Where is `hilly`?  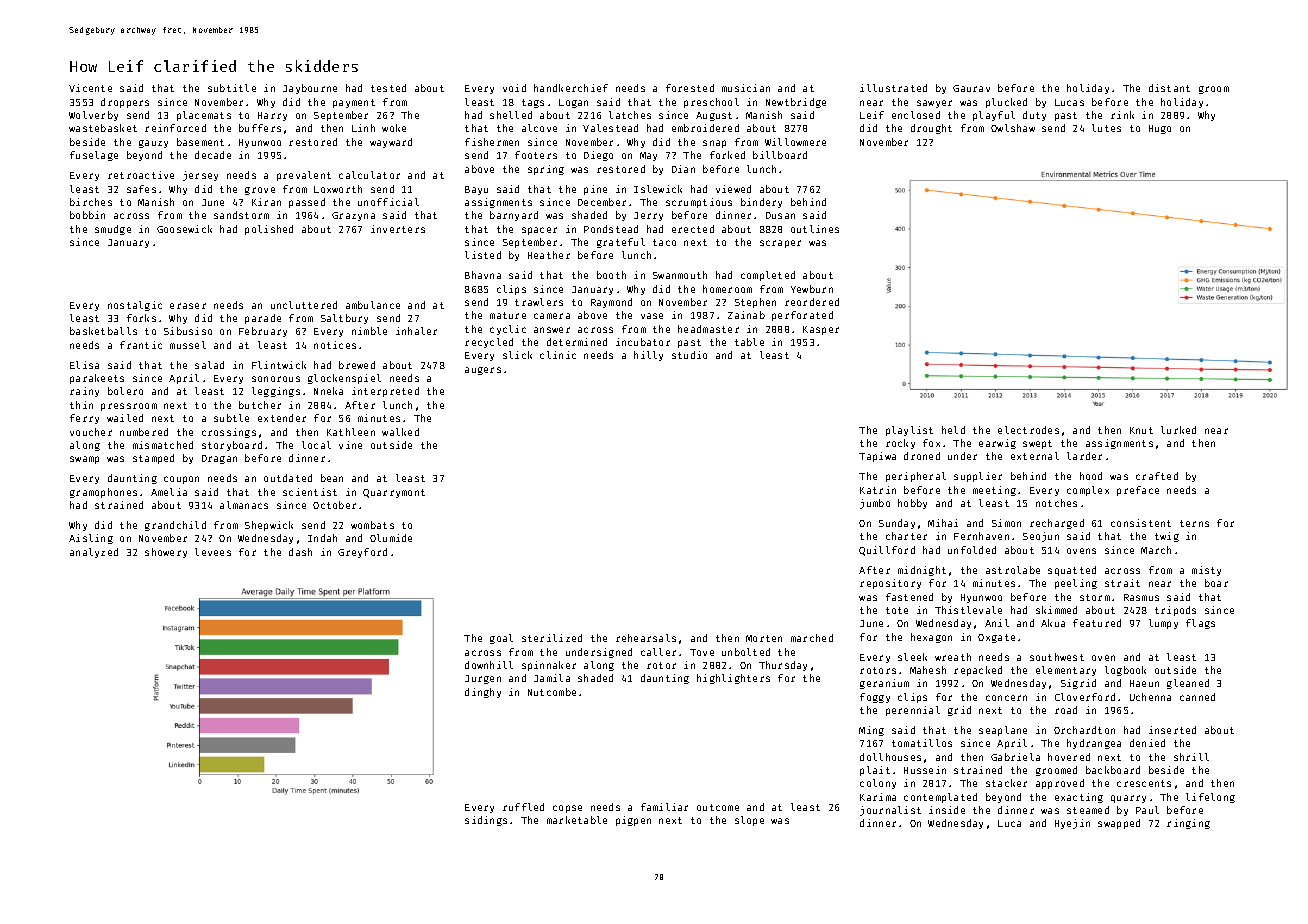 hilly is located at coordinates (648, 356).
